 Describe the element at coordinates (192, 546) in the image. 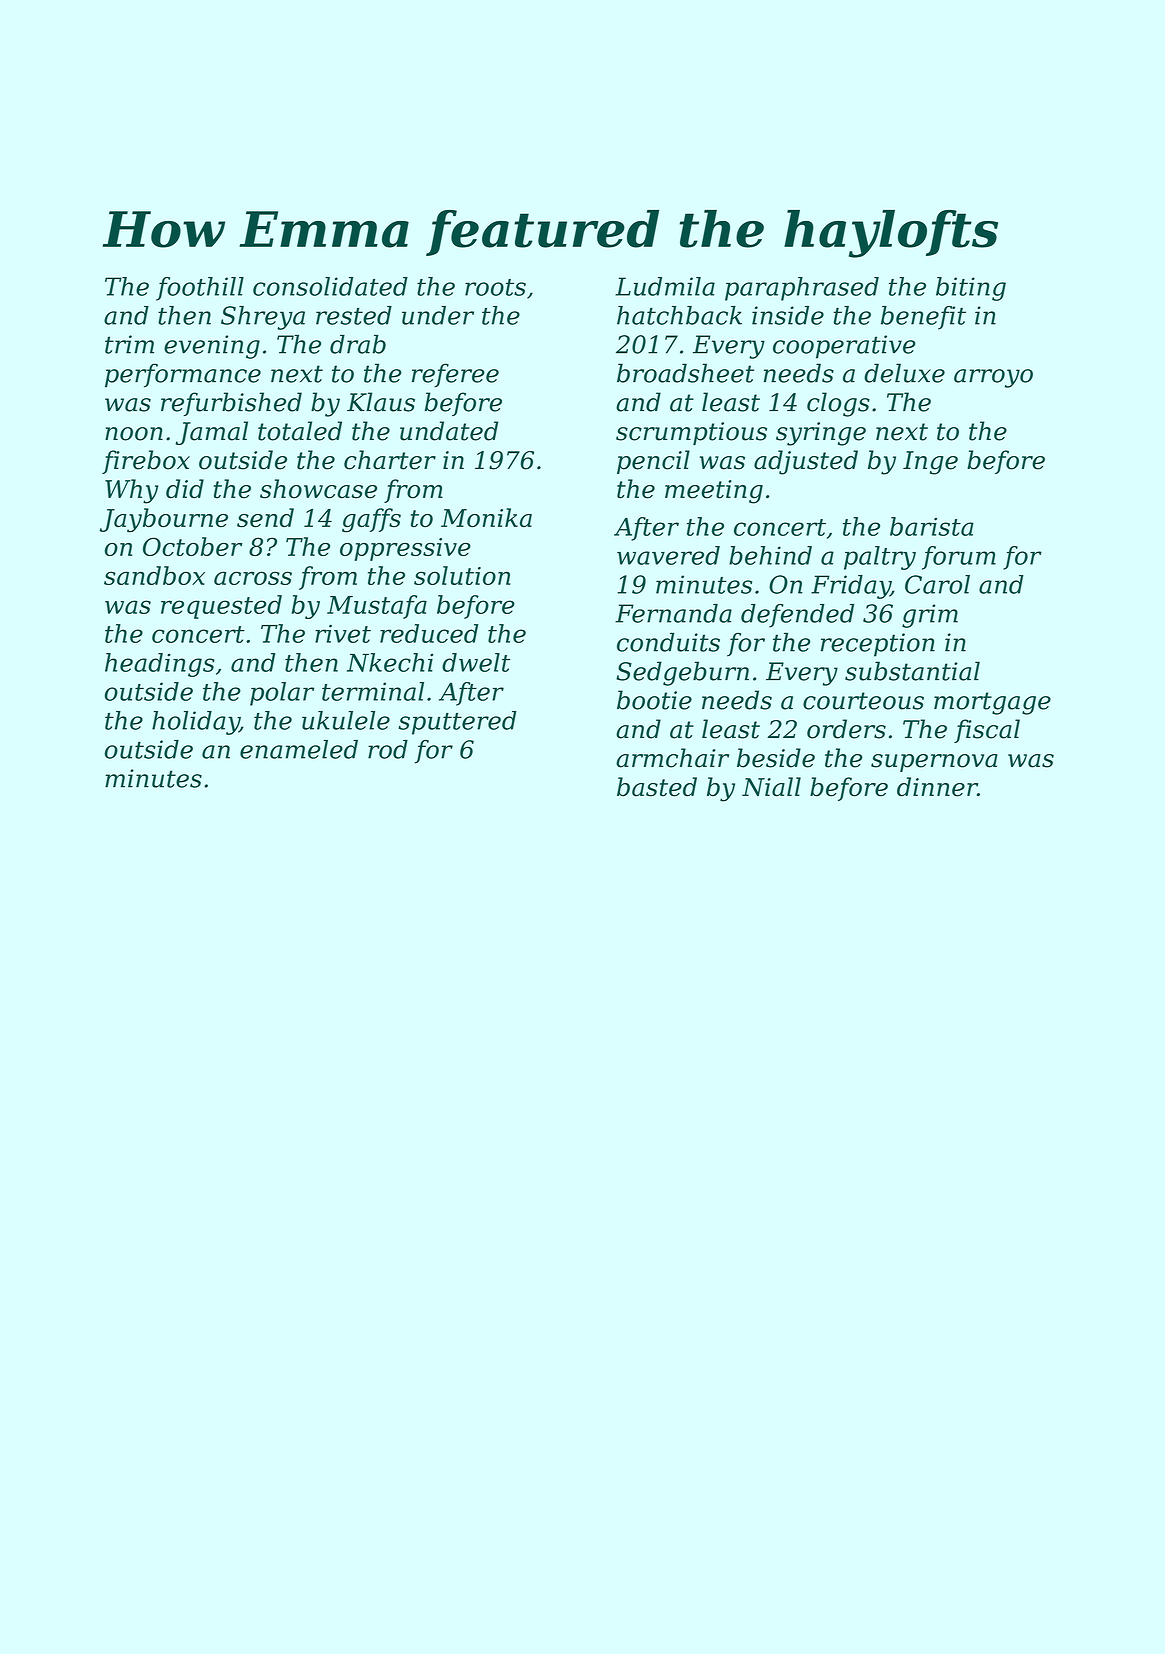

I see `October` at that location.
